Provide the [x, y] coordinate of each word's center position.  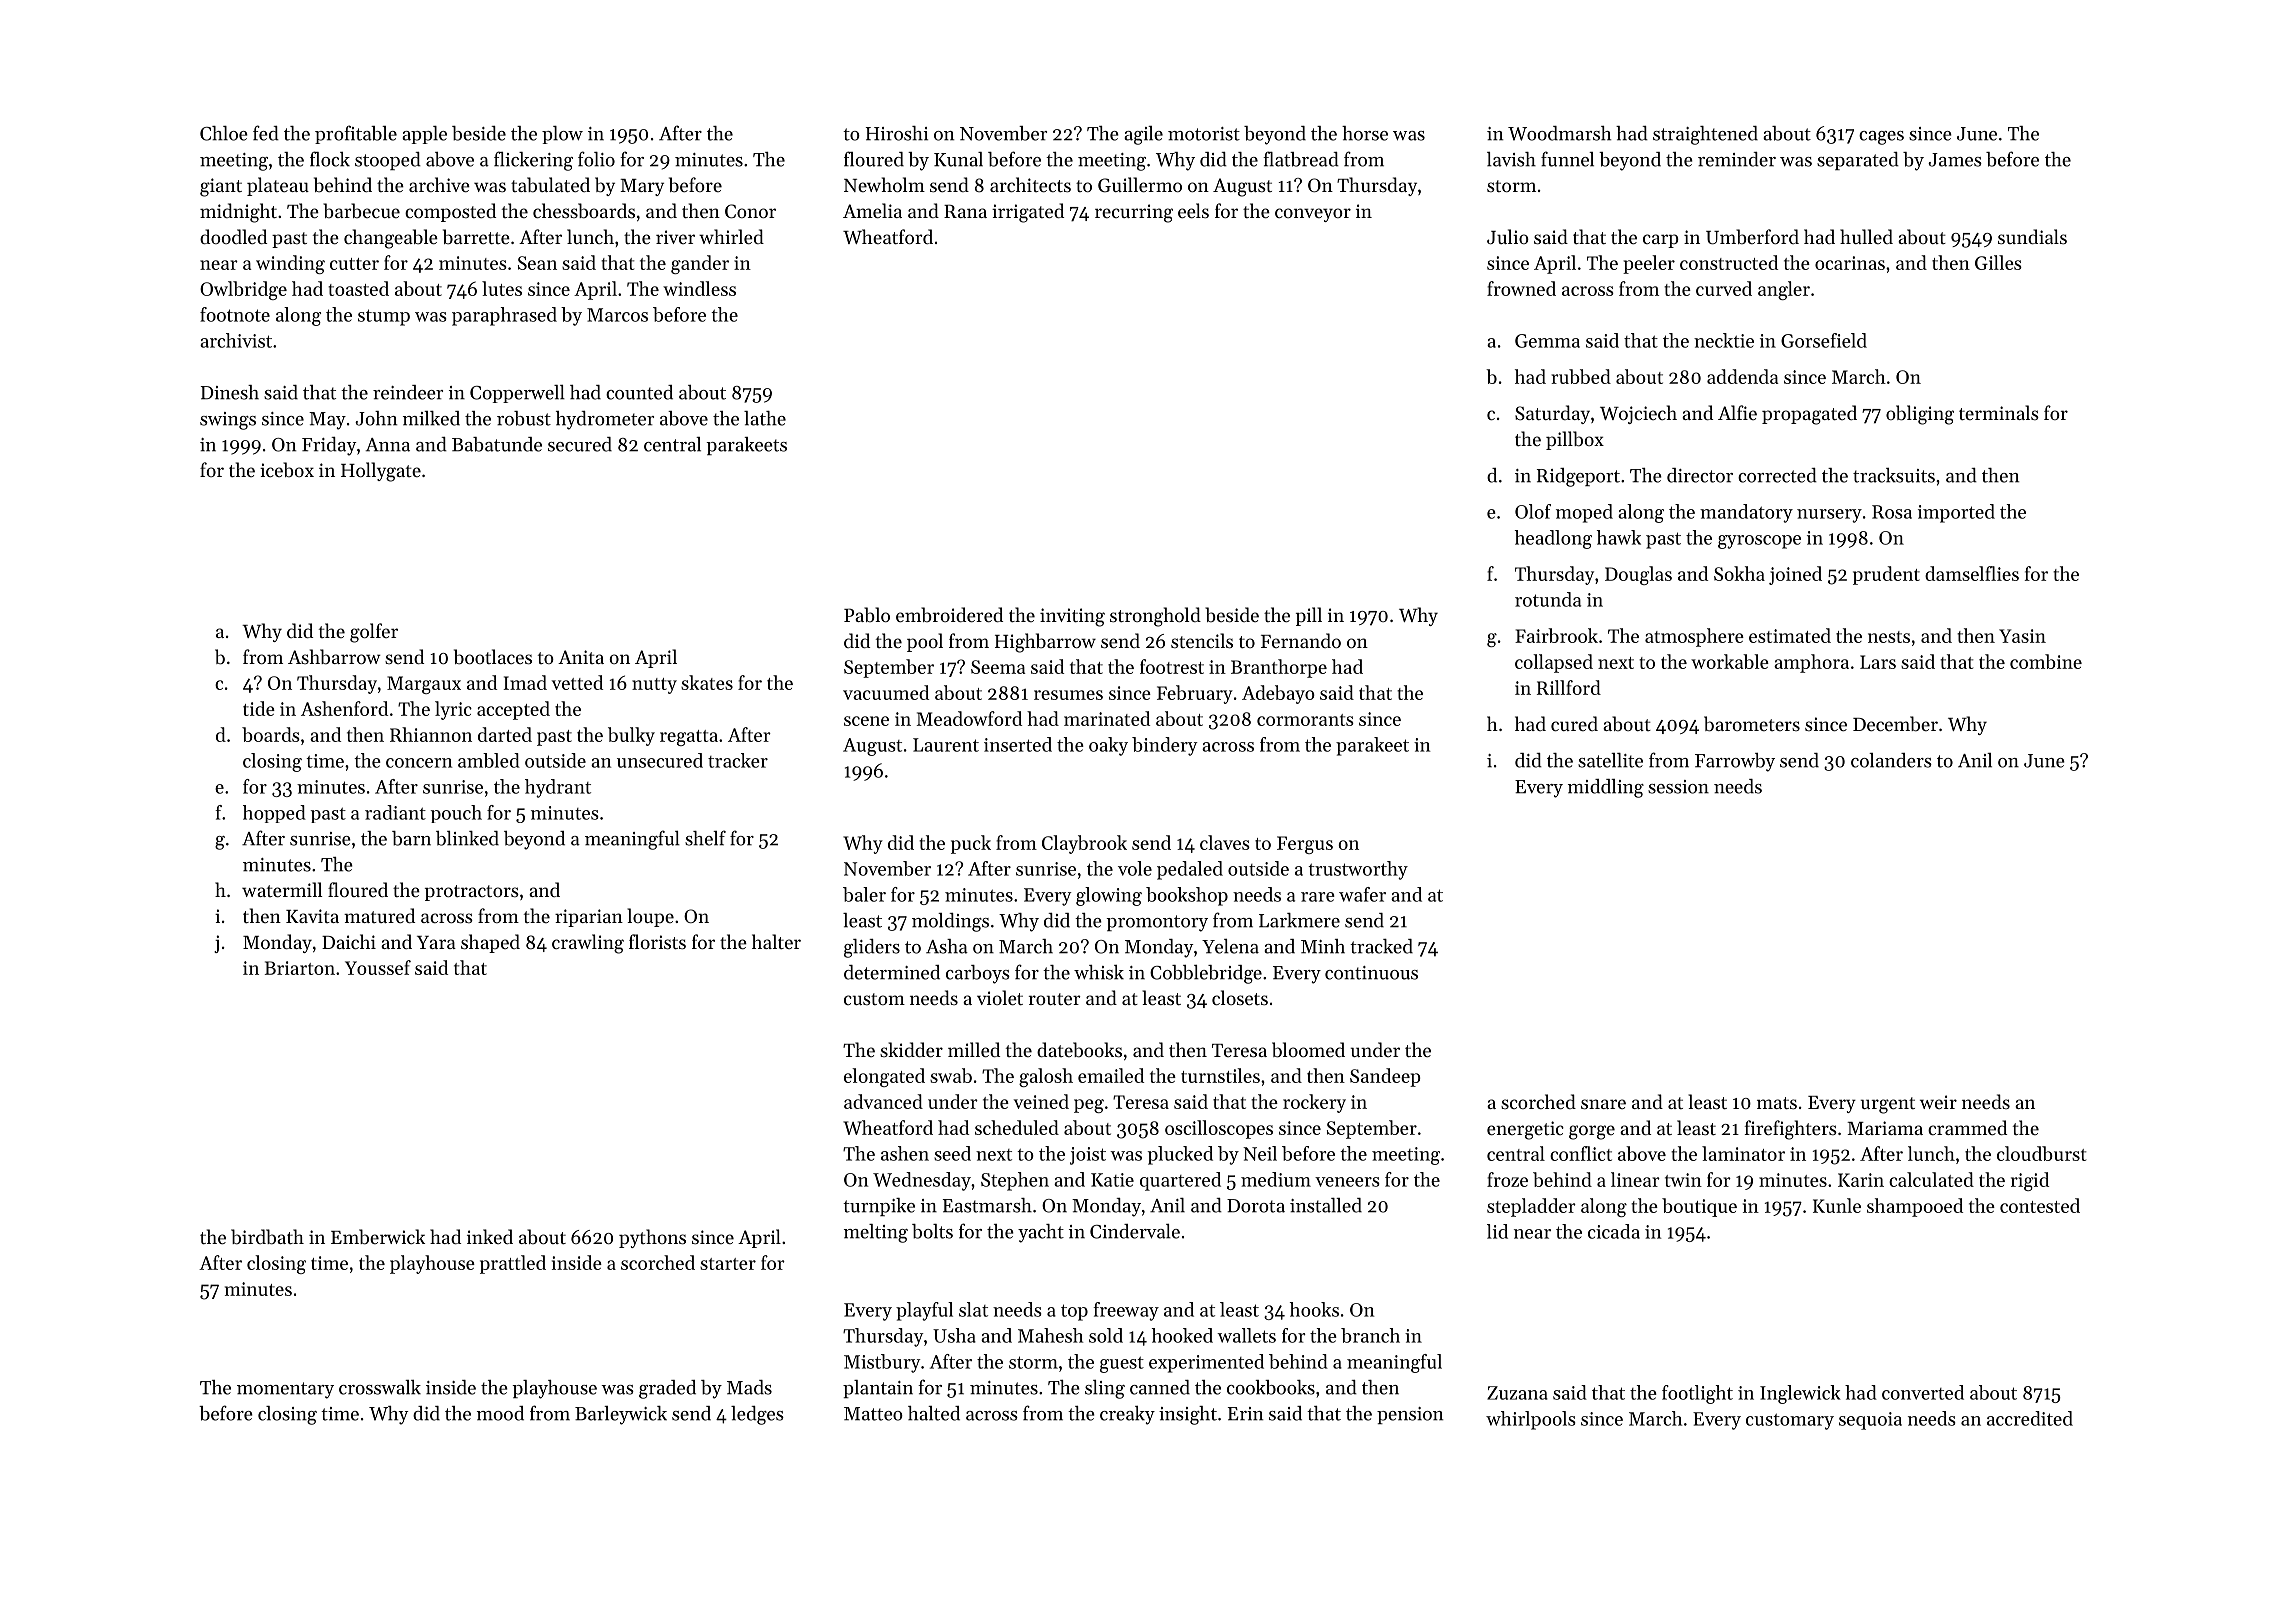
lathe [765, 418]
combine [2046, 661]
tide [259, 708]
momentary [285, 1390]
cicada [1614, 1231]
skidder [911, 1049]
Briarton [300, 968]
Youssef [378, 967]
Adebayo [1278, 694]
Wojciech [1638, 414]
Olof [1533, 511]
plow [562, 135]
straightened [1705, 135]
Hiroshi [897, 133]
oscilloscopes [1219, 1129]
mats [1777, 1103]
